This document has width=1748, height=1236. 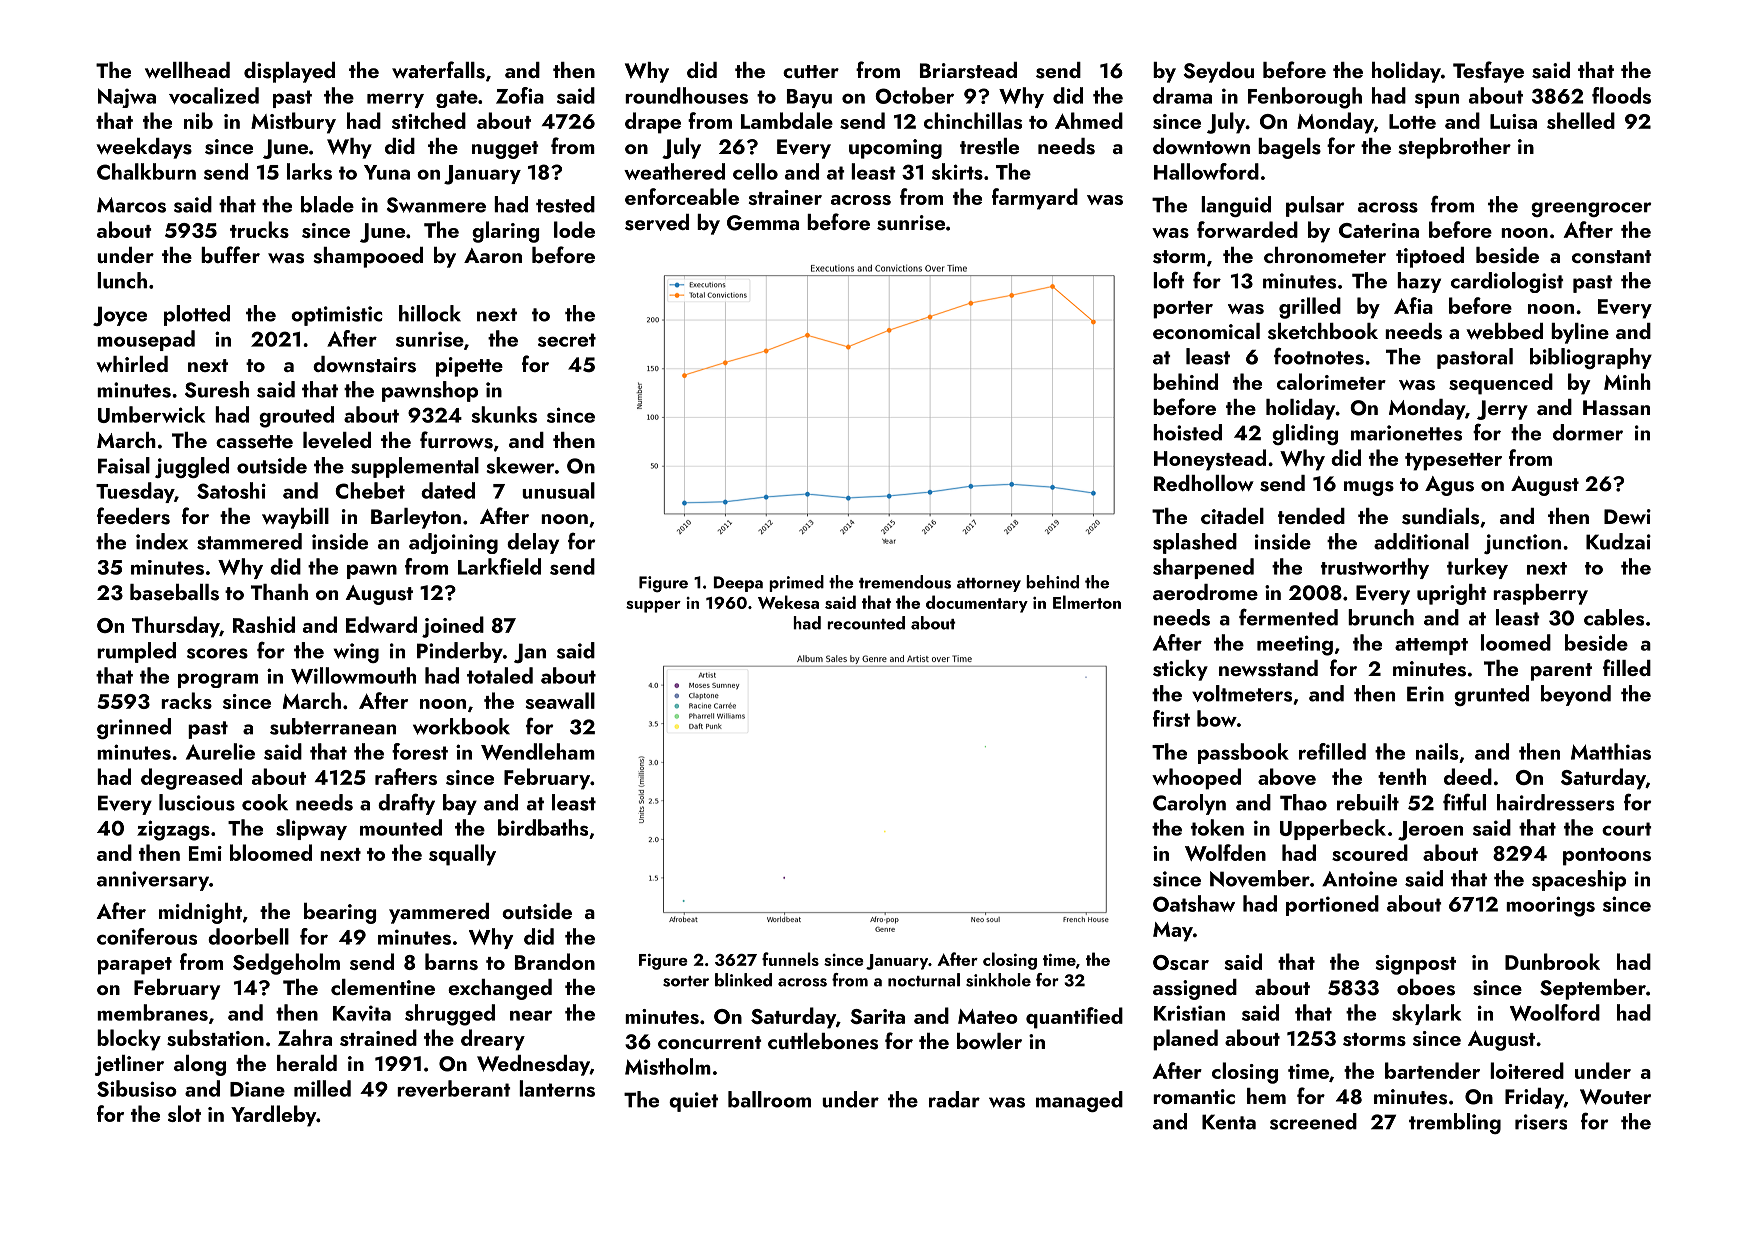 What do you see at coordinates (1311, 516) in the document?
I see `tended` at bounding box center [1311, 516].
